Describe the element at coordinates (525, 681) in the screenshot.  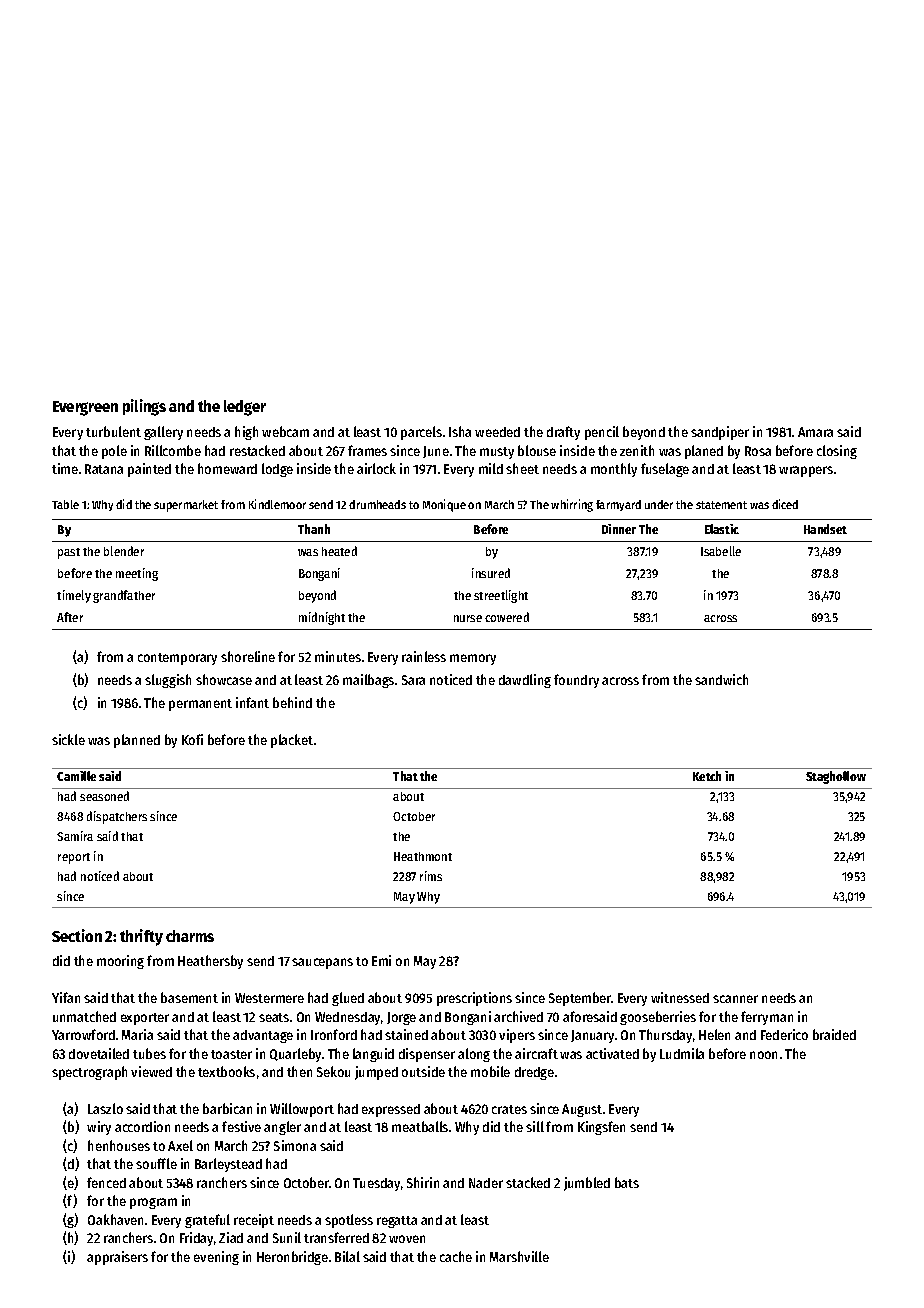
I see `dawdling` at that location.
